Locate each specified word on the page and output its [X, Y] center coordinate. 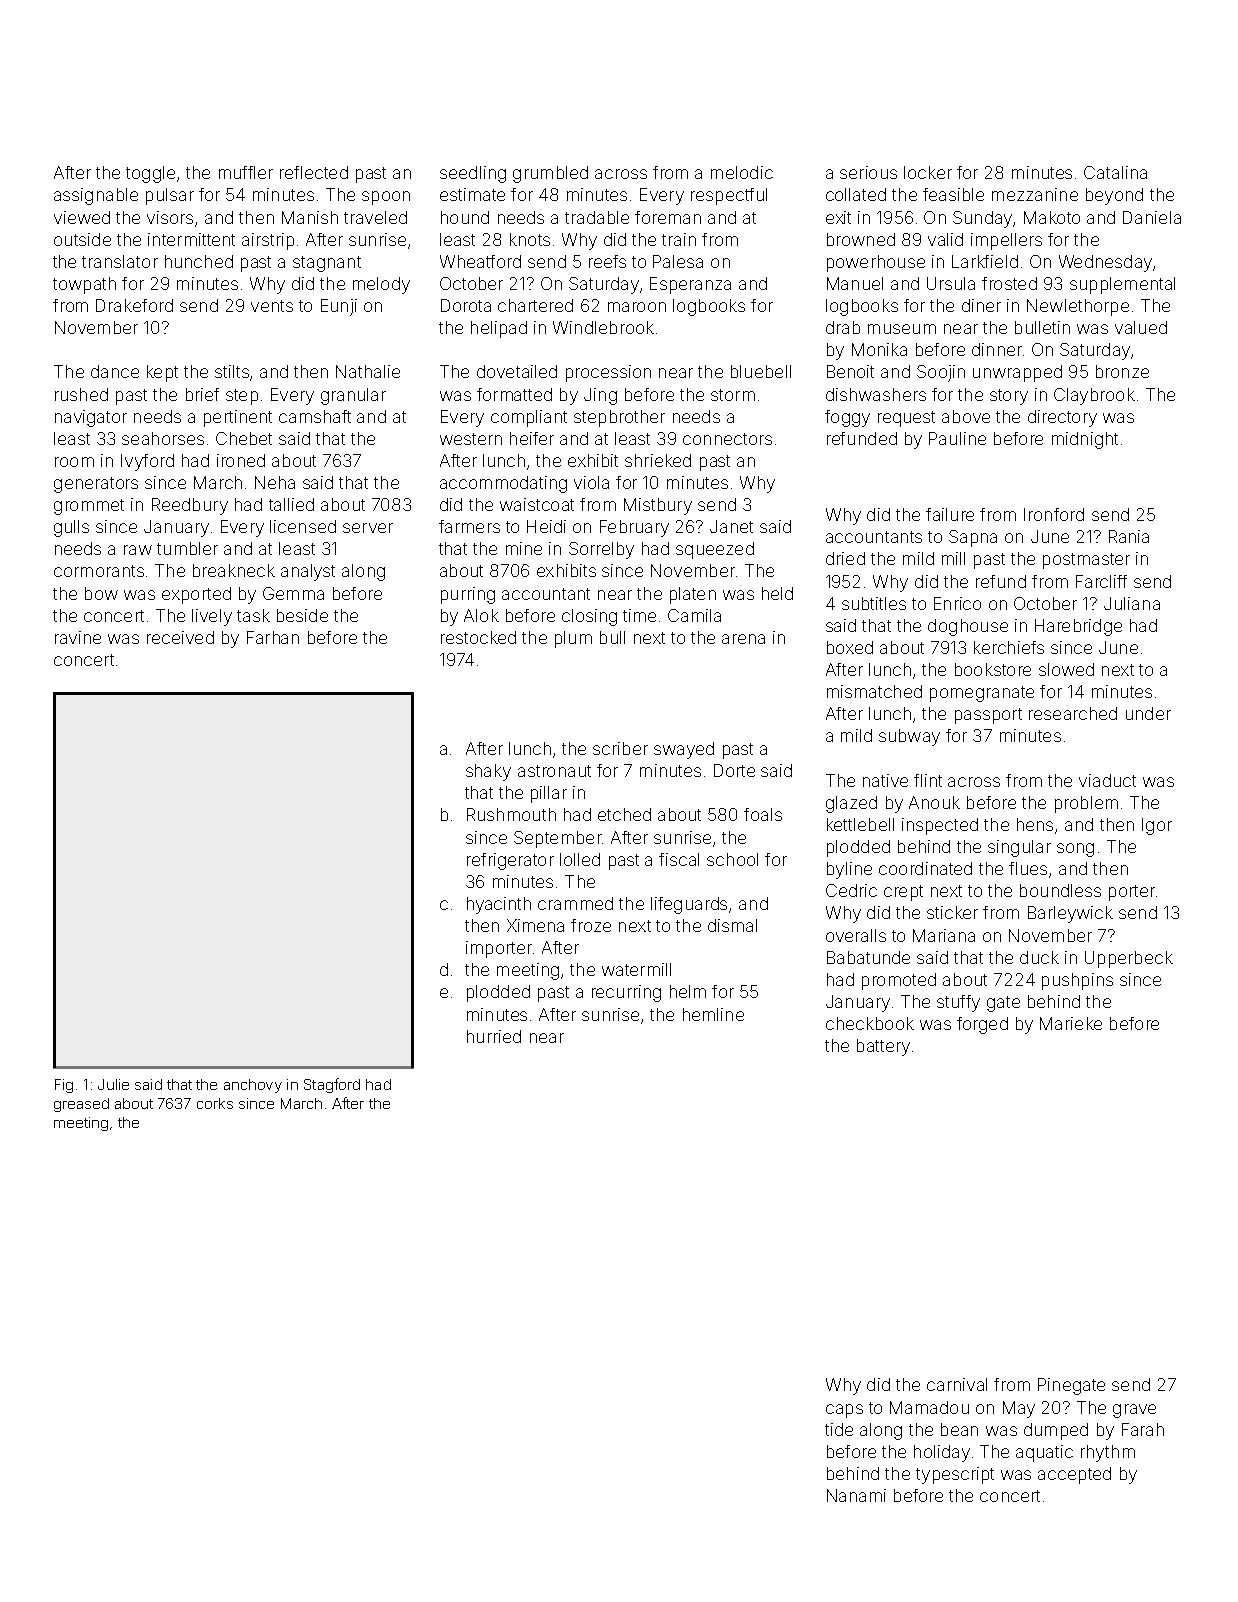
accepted [1074, 1475]
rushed [81, 394]
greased [81, 1105]
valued [1141, 327]
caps [844, 1411]
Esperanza [690, 285]
